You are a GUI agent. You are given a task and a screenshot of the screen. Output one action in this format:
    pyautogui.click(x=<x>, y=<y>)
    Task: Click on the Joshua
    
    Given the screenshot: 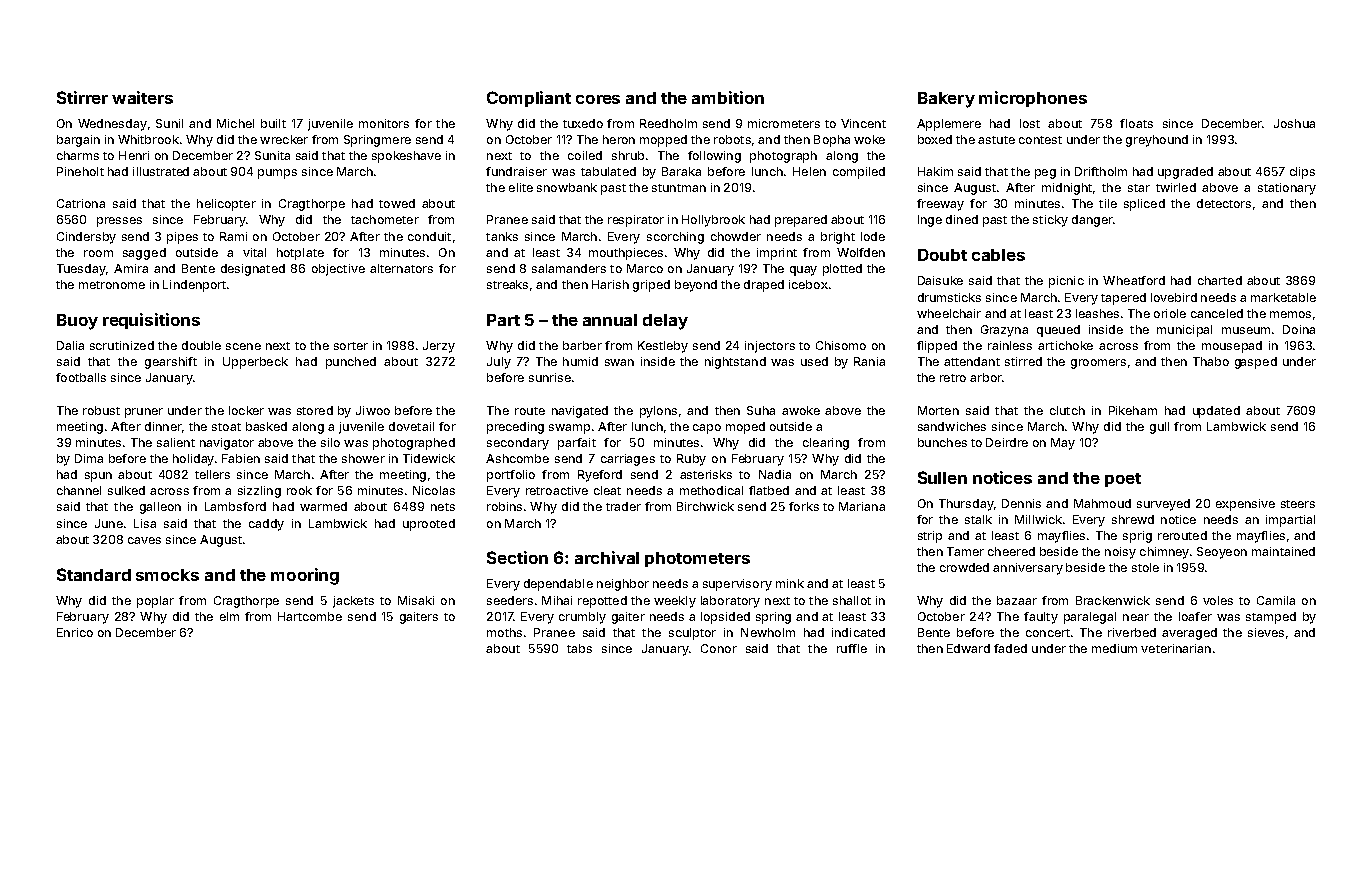 What is the action you would take?
    pyautogui.click(x=1294, y=123)
